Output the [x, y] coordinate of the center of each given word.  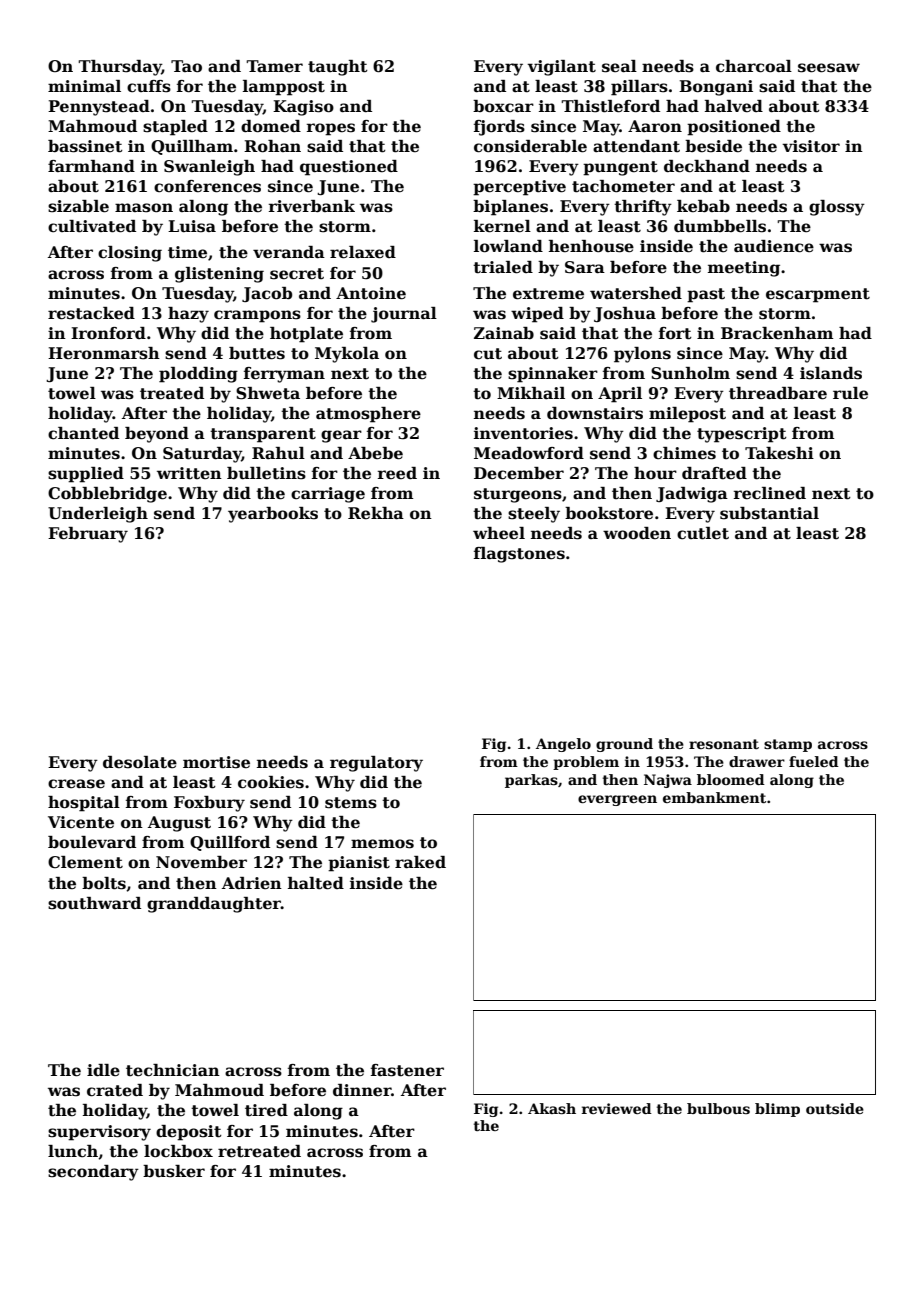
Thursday [119, 68]
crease [76, 784]
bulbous [718, 1108]
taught [338, 68]
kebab [703, 206]
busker [174, 1171]
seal [619, 66]
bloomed [731, 779]
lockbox [178, 1151]
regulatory [376, 764]
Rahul [278, 453]
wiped [537, 315]
